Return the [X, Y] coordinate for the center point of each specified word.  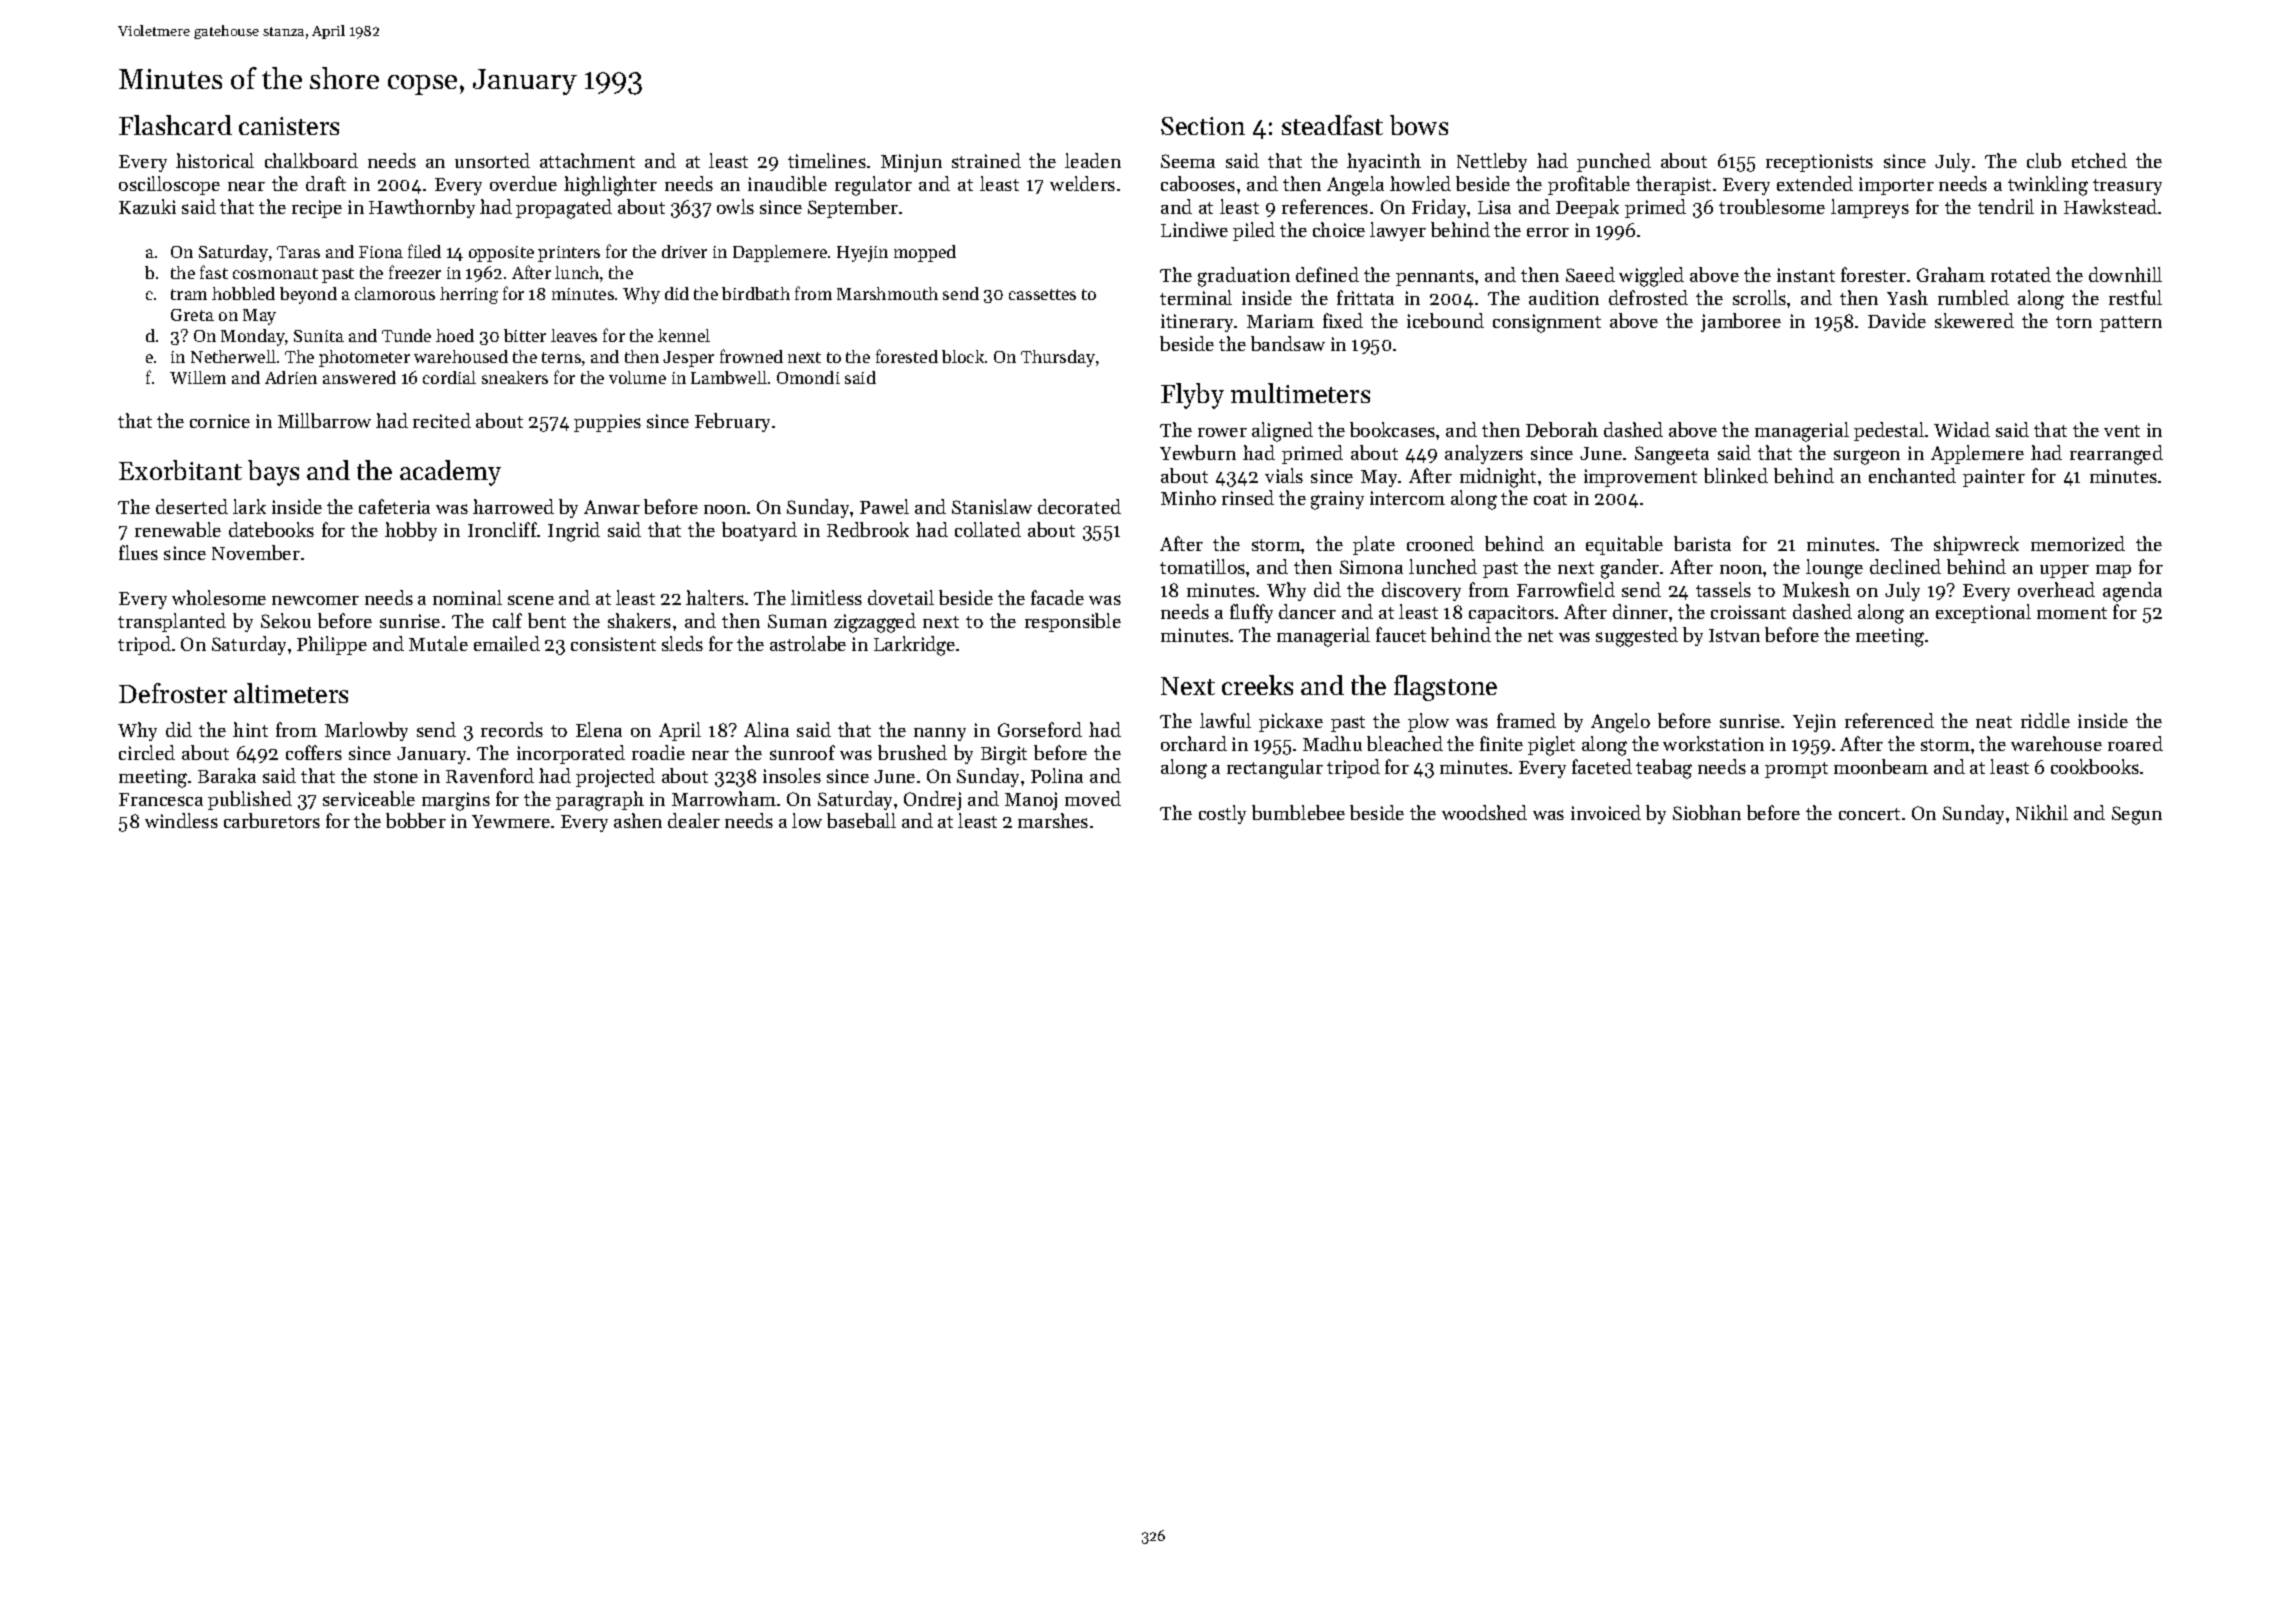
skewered [1974, 320]
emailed [507, 643]
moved [1093, 798]
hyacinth [1384, 162]
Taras [298, 252]
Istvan [1734, 635]
